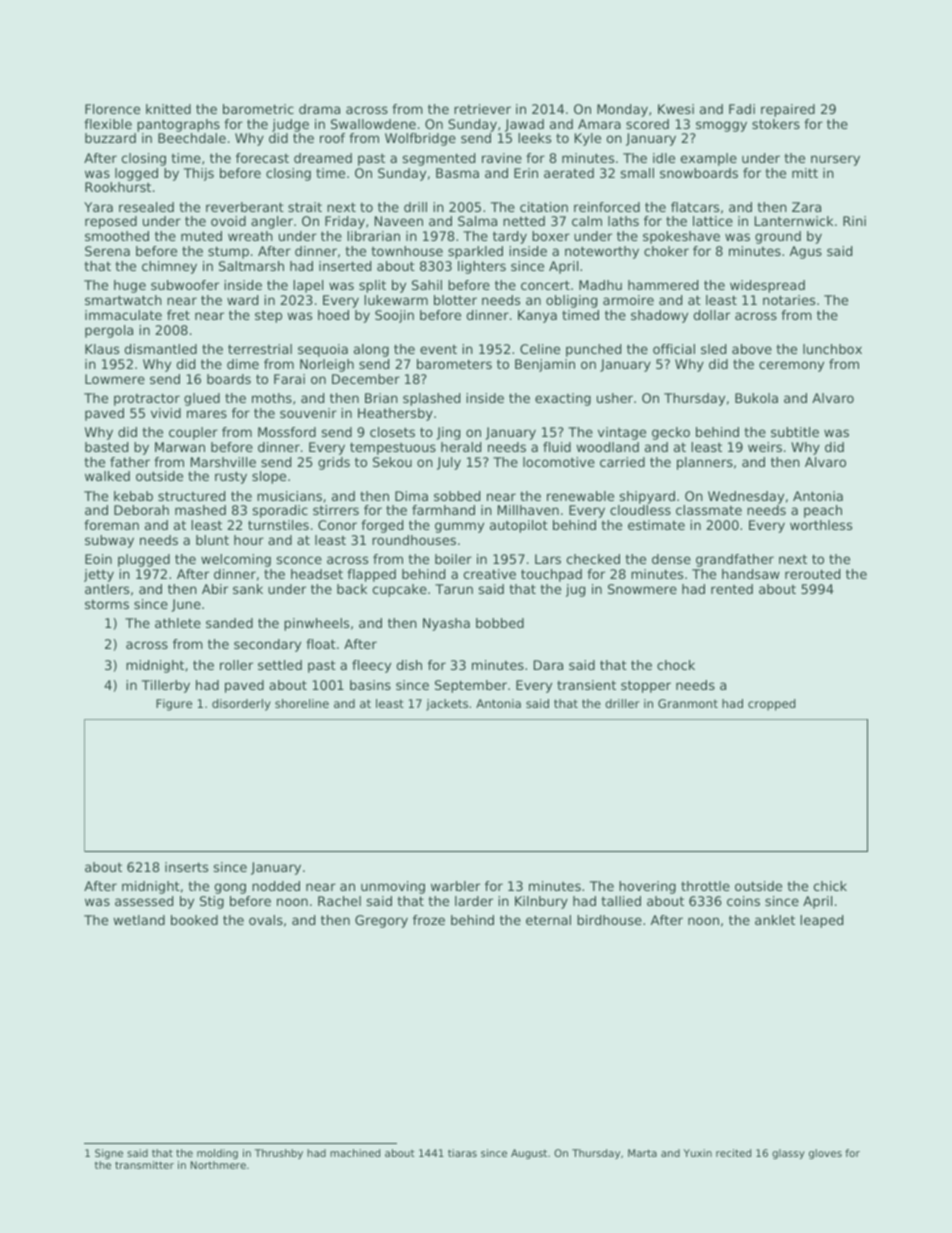  Describe the element at coordinates (371, 350) in the screenshot. I see `along` at that location.
